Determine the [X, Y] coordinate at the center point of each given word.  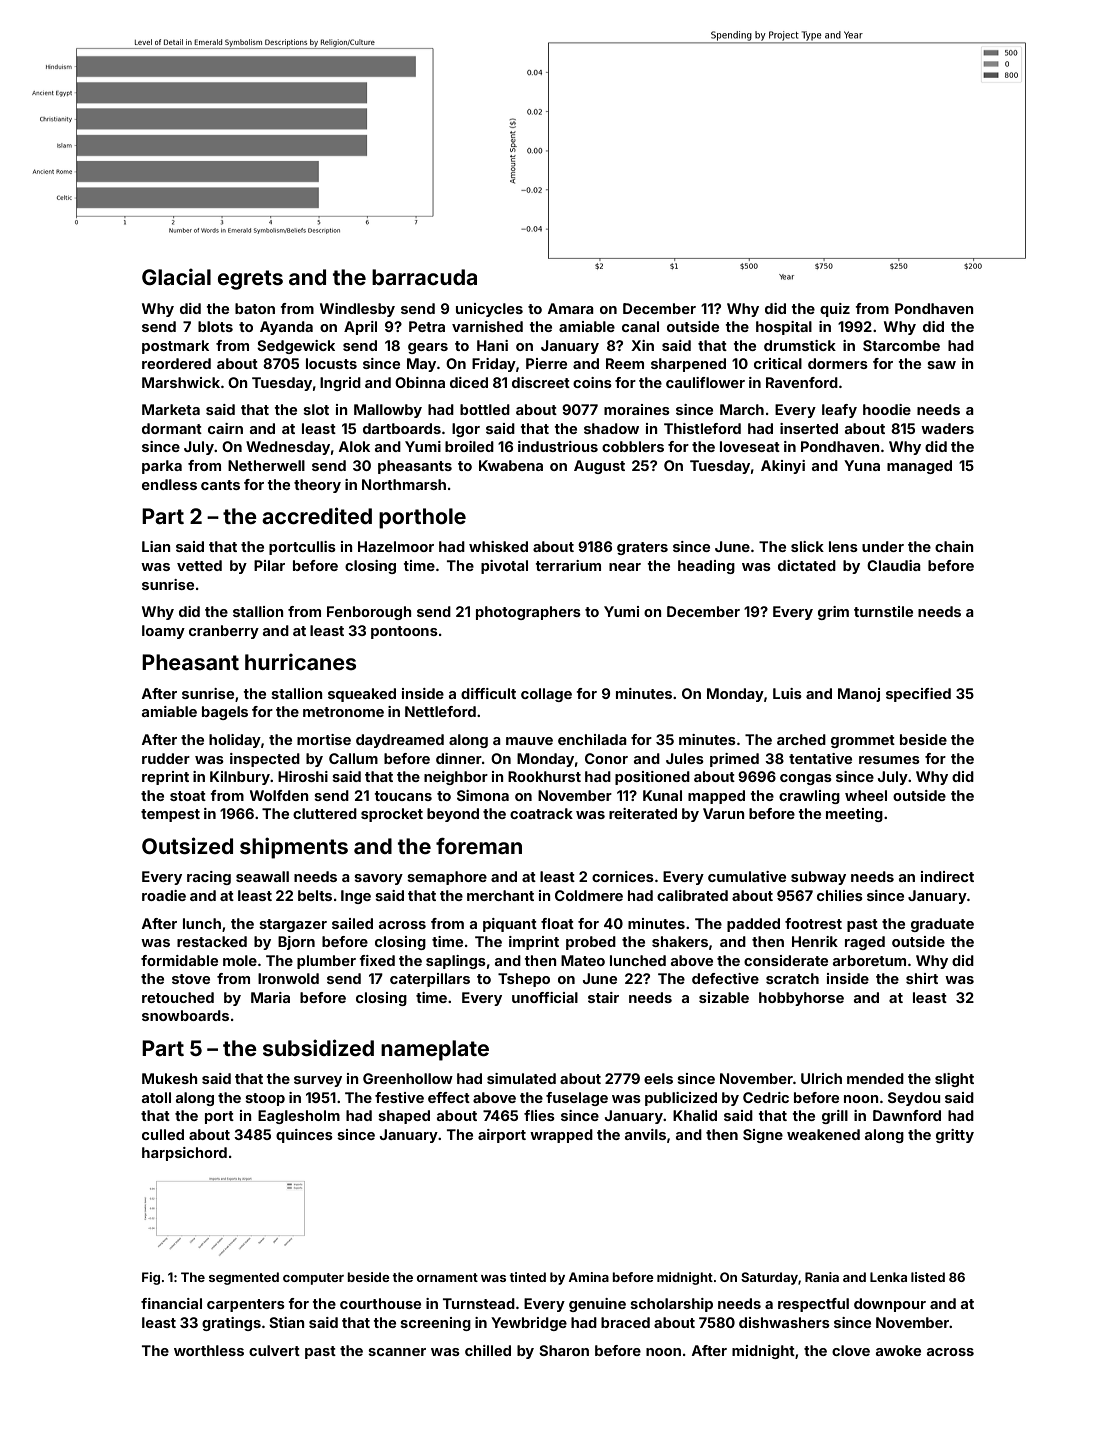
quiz [835, 310]
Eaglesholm [299, 1117]
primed [734, 760]
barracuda [424, 277]
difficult [488, 693]
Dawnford [907, 1115]
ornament [447, 1277]
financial [171, 1303]
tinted [527, 1277]
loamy [163, 632]
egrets [250, 280]
